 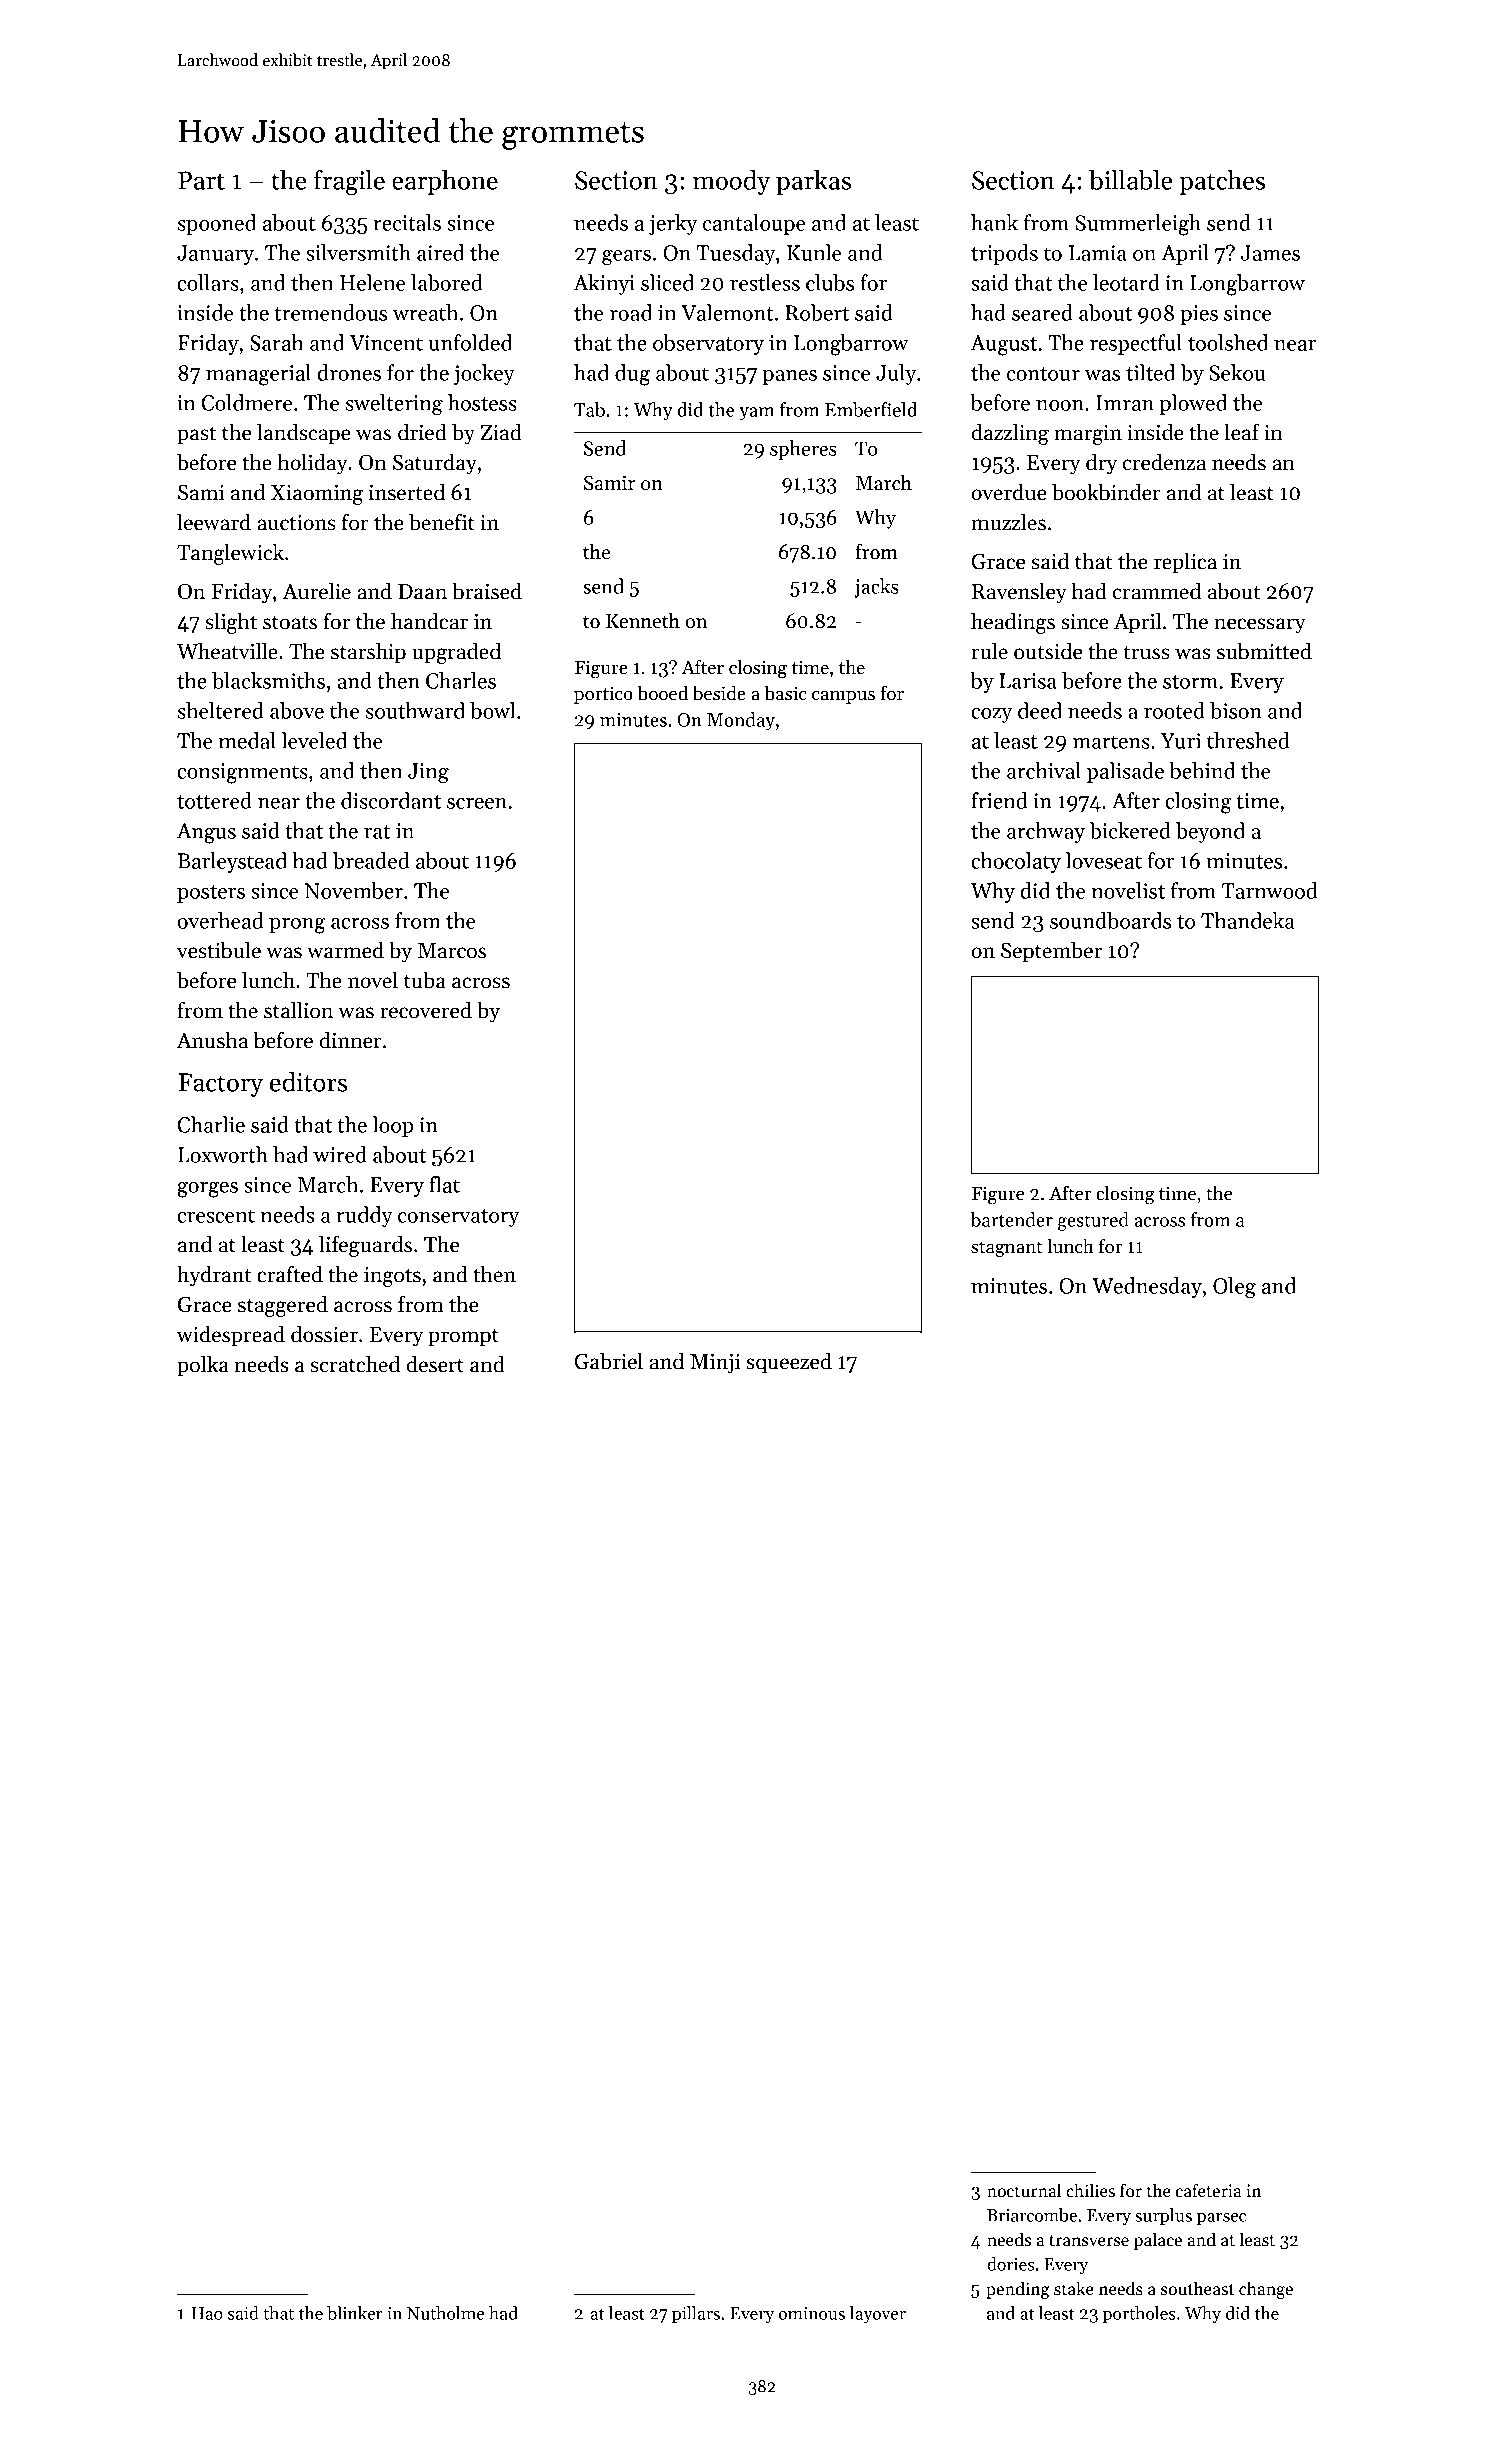 What do you see at coordinates (349, 182) in the screenshot?
I see `fragile` at bounding box center [349, 182].
